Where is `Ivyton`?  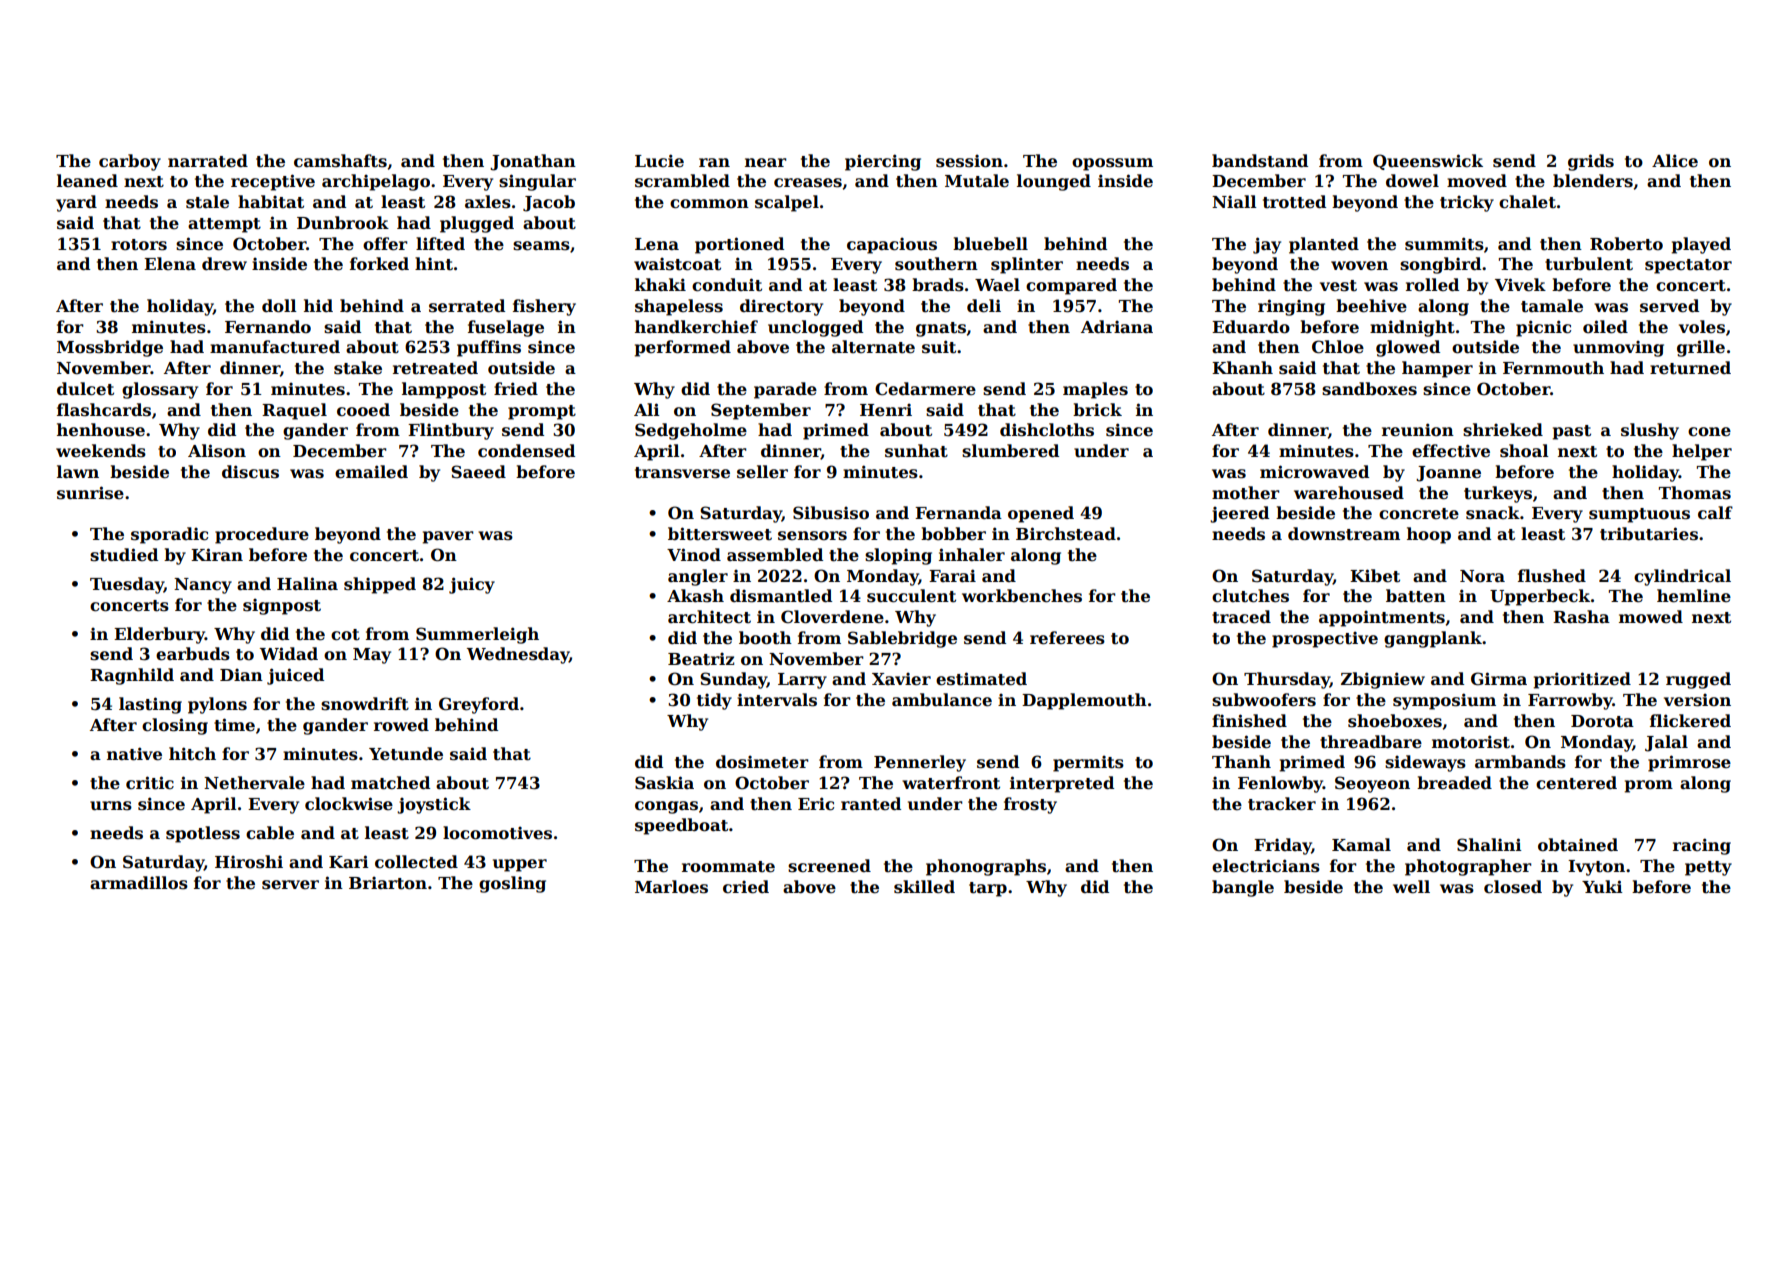 Ivyton is located at coordinates (1596, 868).
